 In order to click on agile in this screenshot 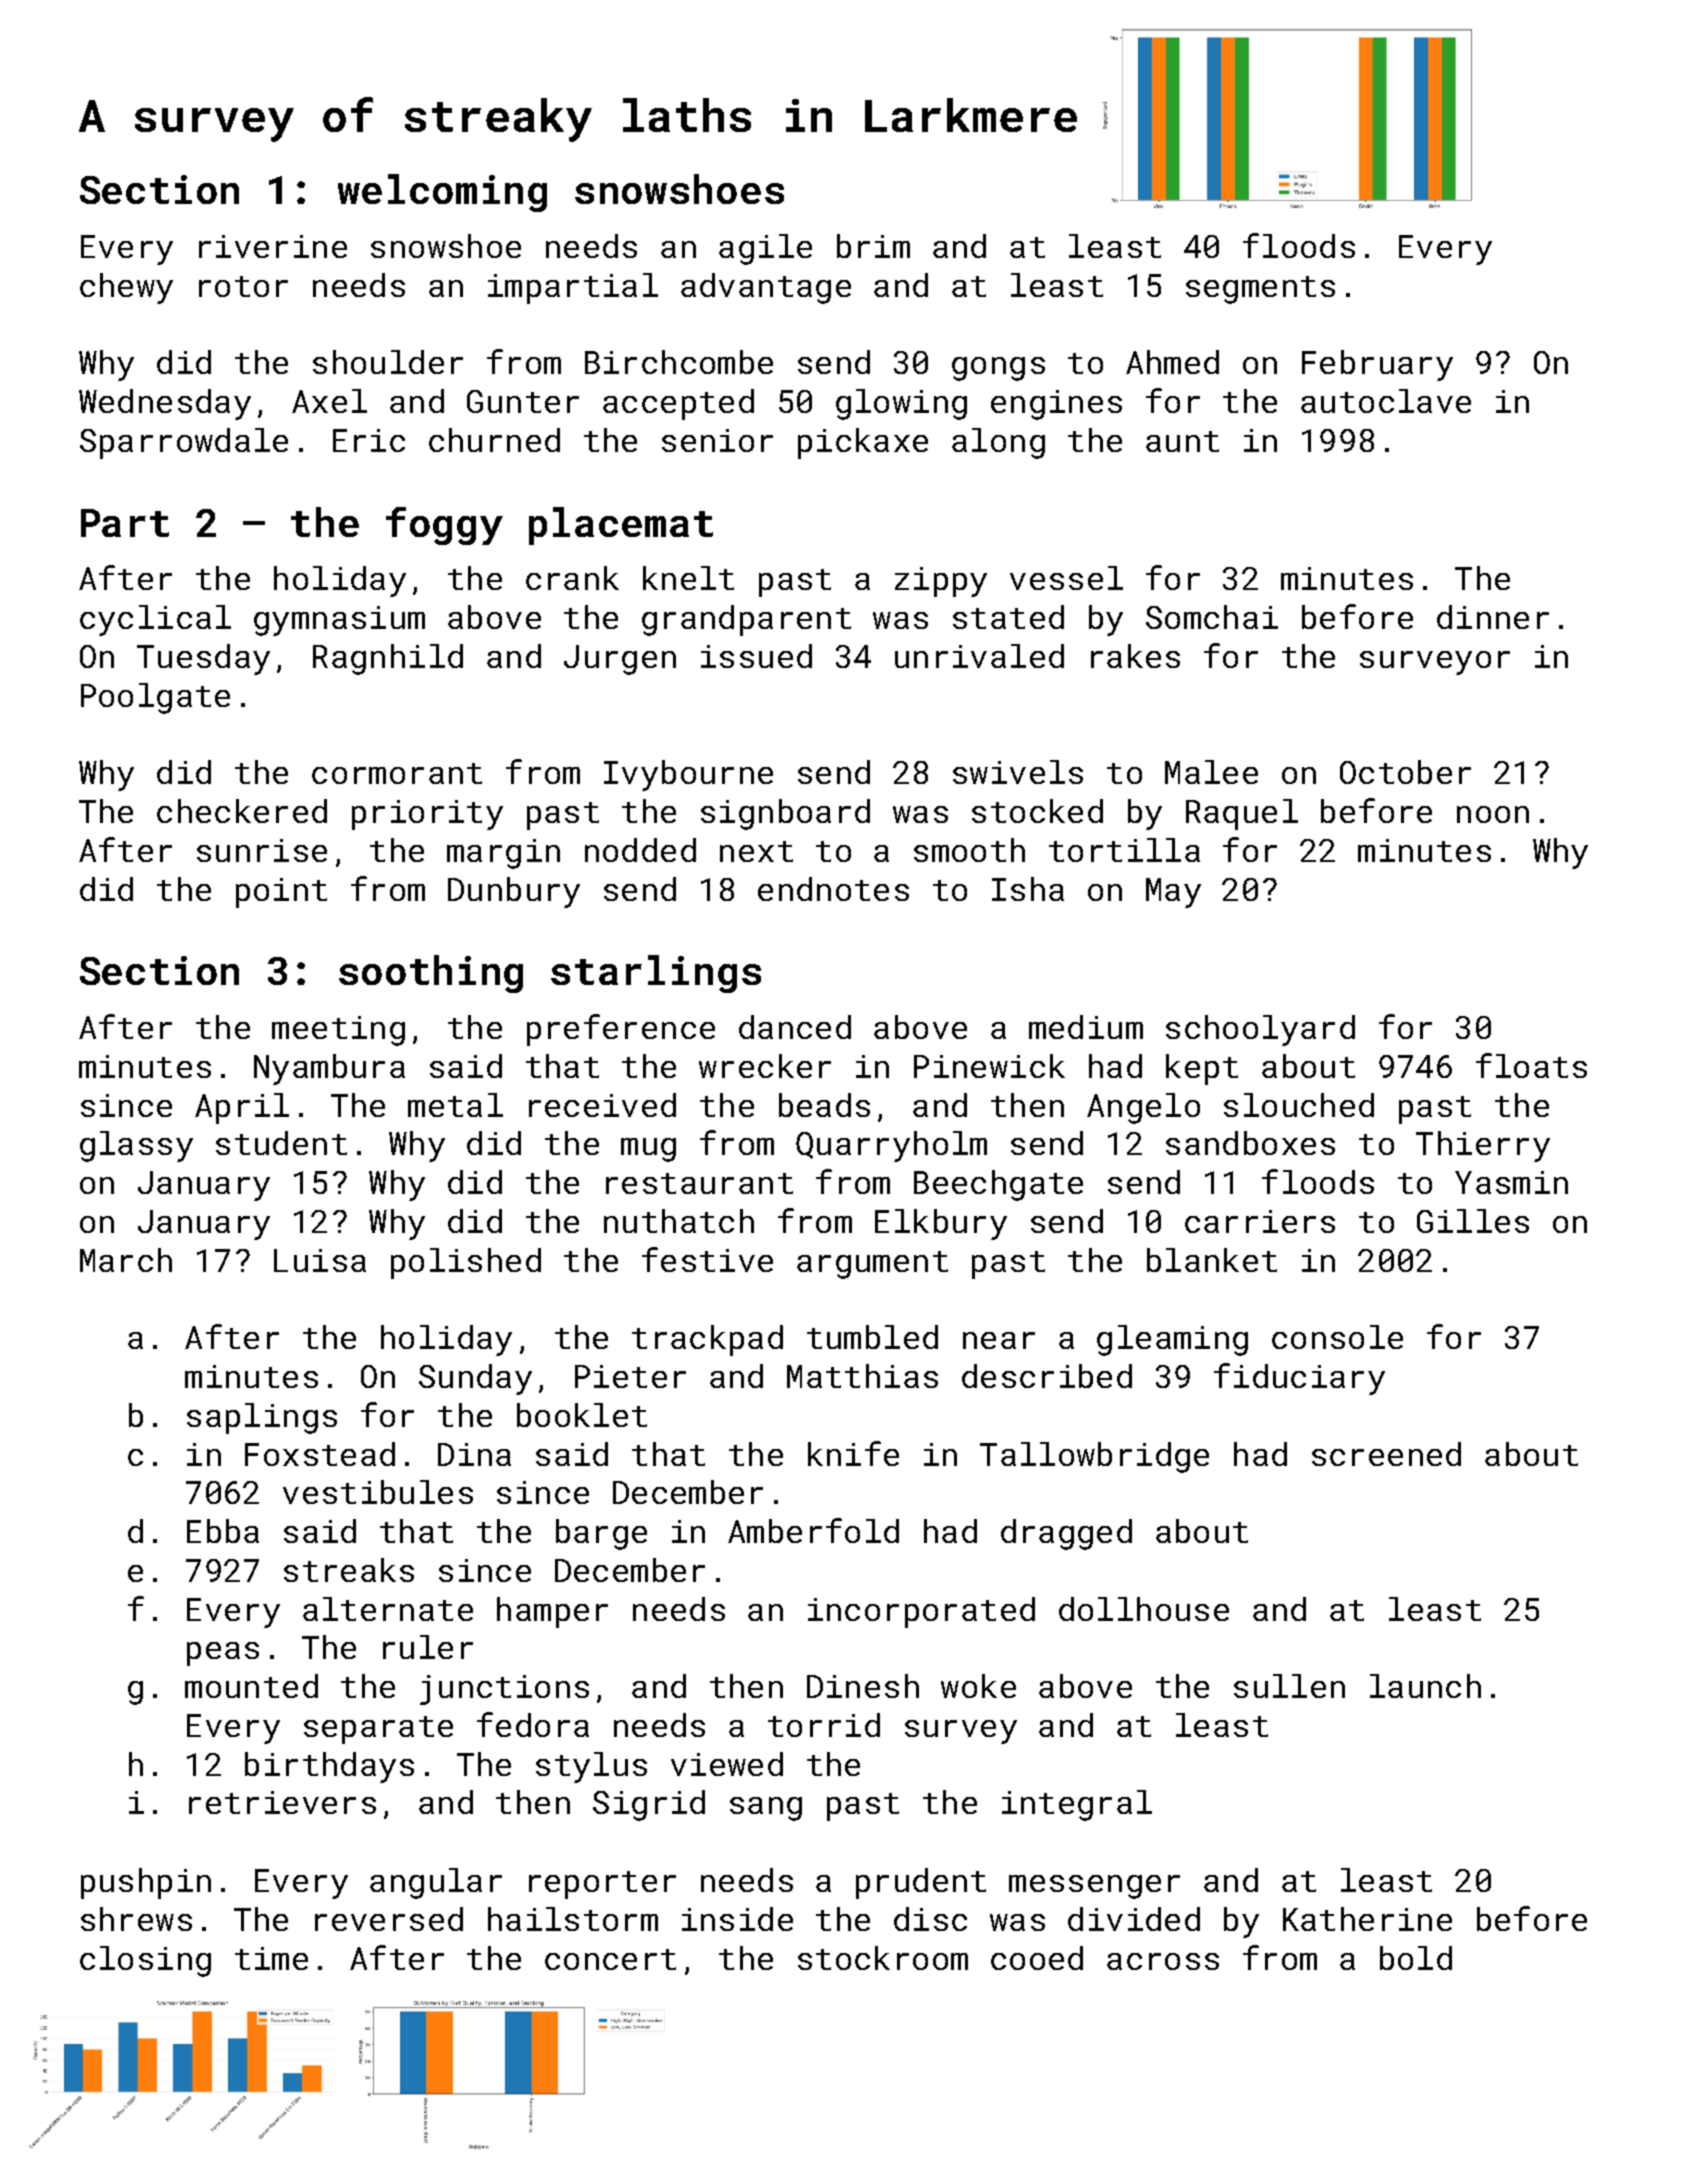, I will do `click(765, 249)`.
